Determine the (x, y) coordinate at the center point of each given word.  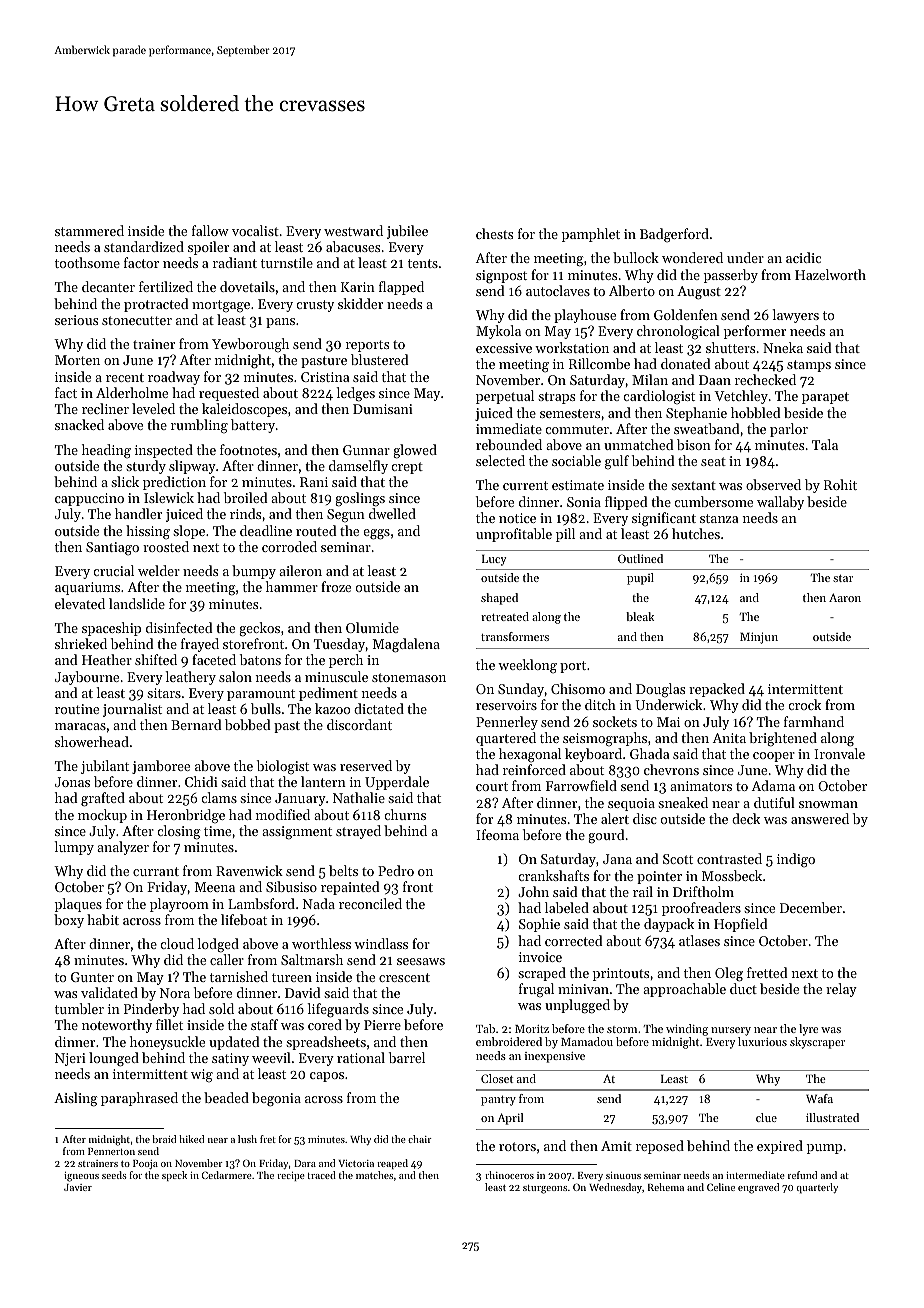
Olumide (372, 627)
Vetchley (741, 397)
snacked (79, 424)
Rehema (666, 1187)
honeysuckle (167, 1043)
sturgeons (545, 1189)
